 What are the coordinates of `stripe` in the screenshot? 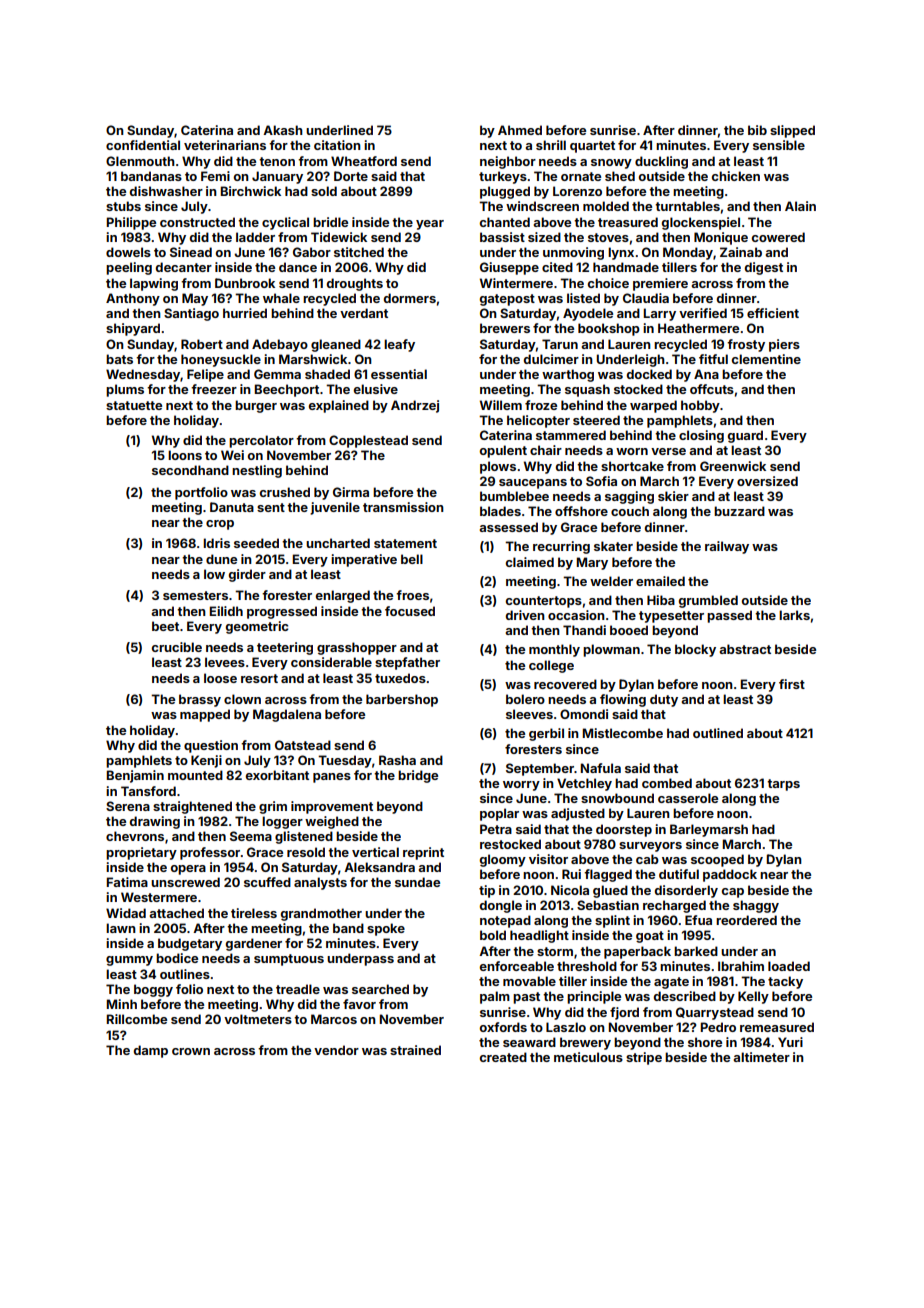 It's located at (644, 1058).
